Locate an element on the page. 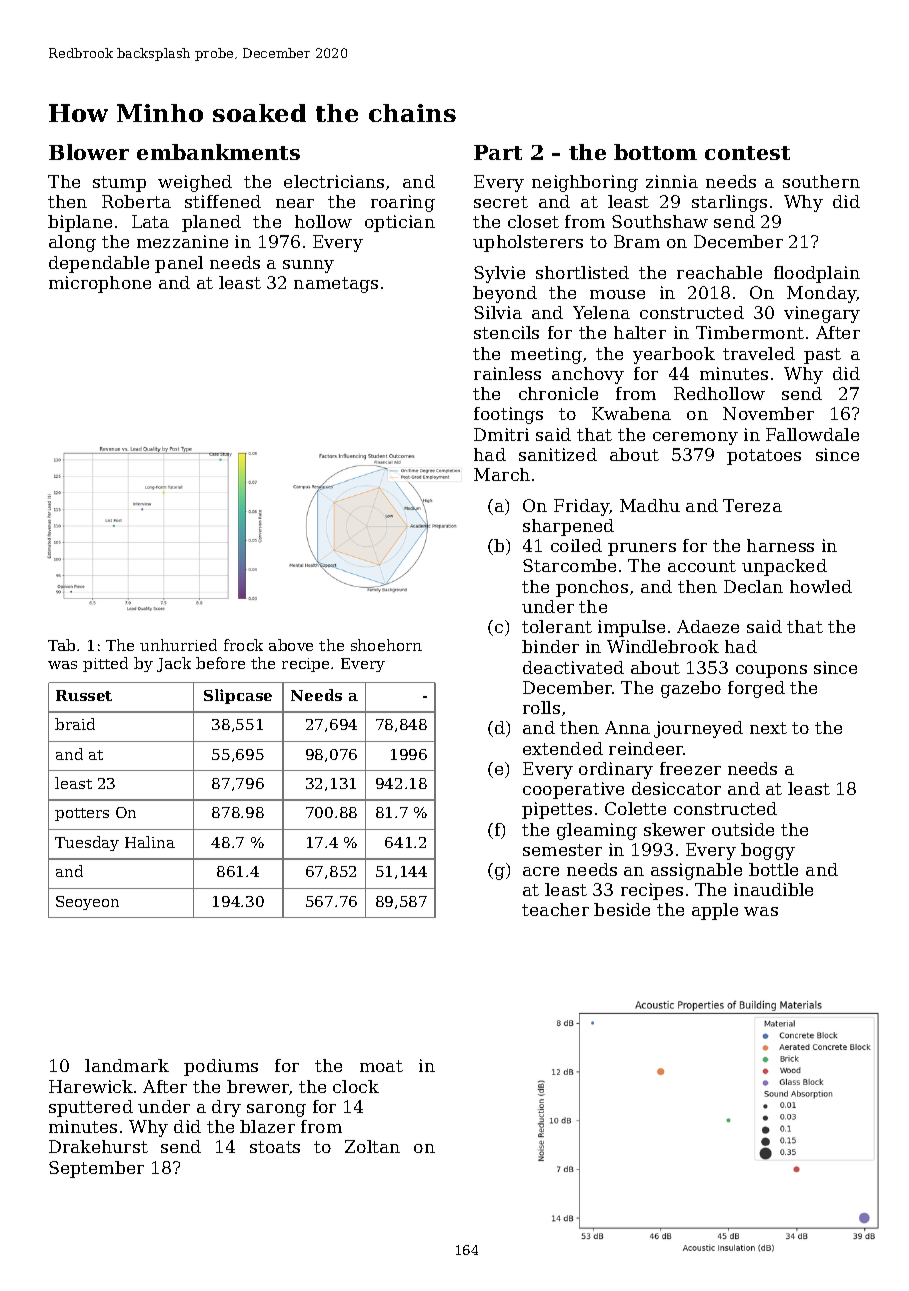  bottom is located at coordinates (655, 152).
